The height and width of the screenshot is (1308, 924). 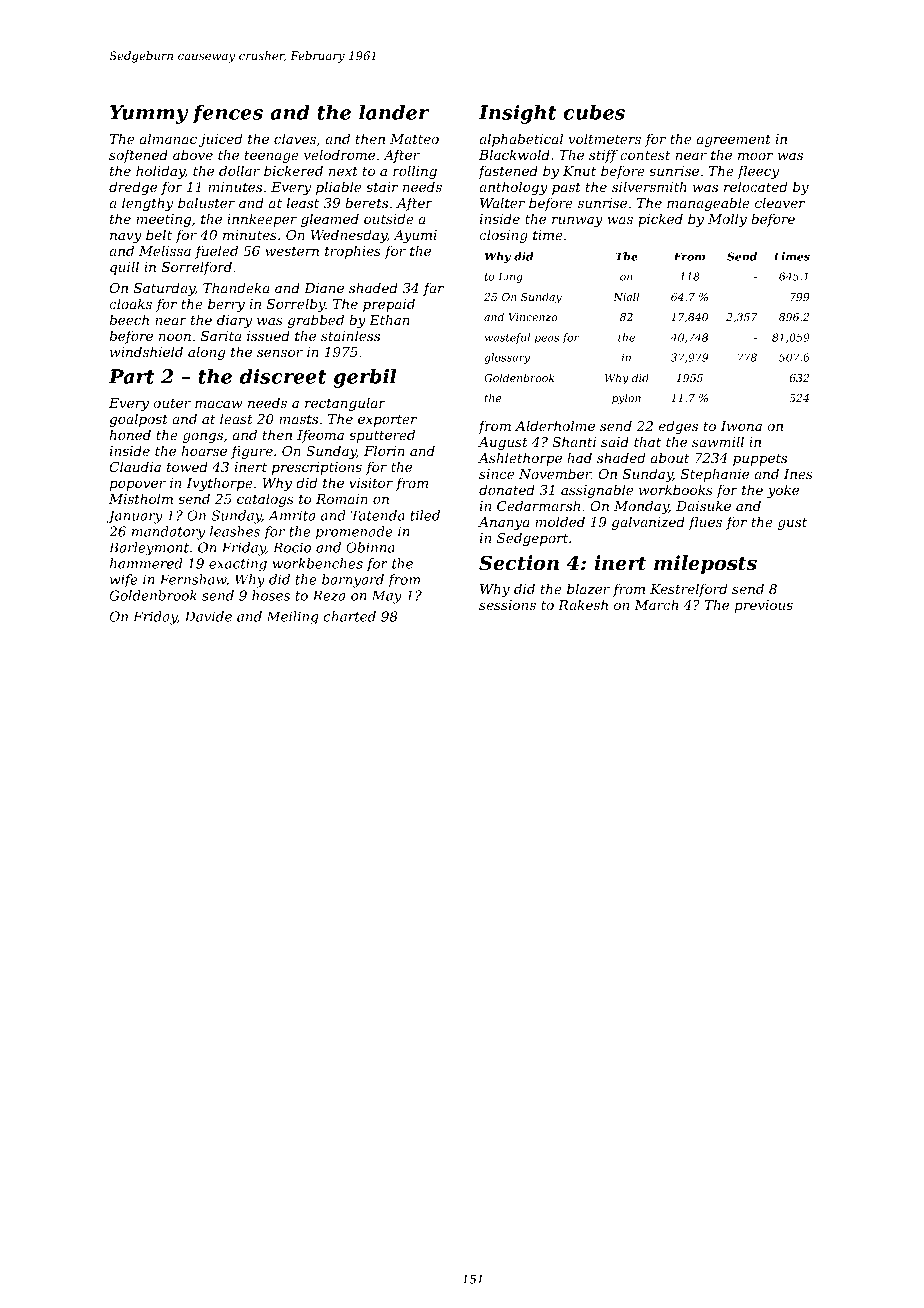 I want to click on Limes, so click(x=791, y=256).
